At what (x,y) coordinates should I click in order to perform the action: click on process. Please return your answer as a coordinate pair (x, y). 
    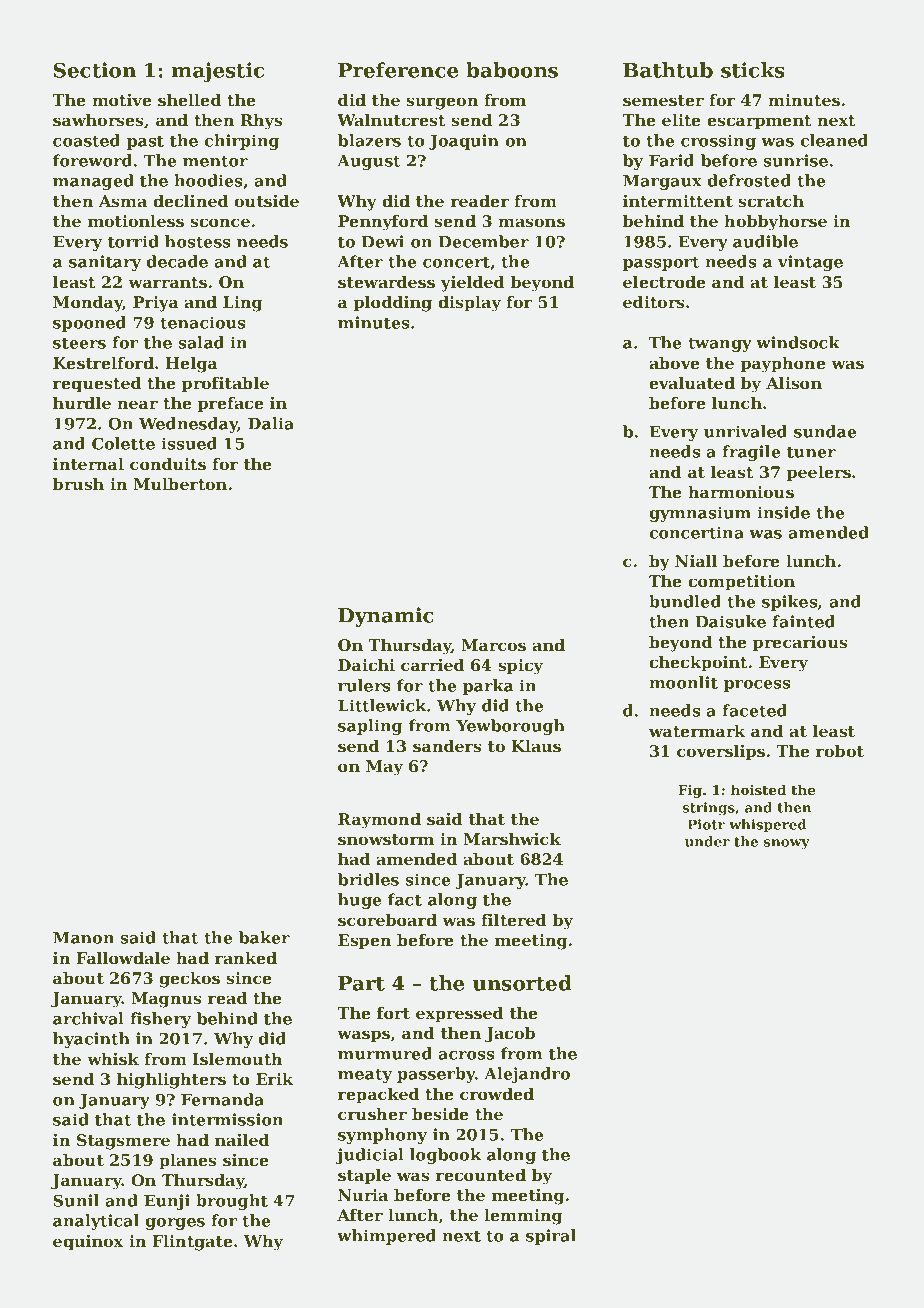
    Looking at the image, I should click on (757, 686).
